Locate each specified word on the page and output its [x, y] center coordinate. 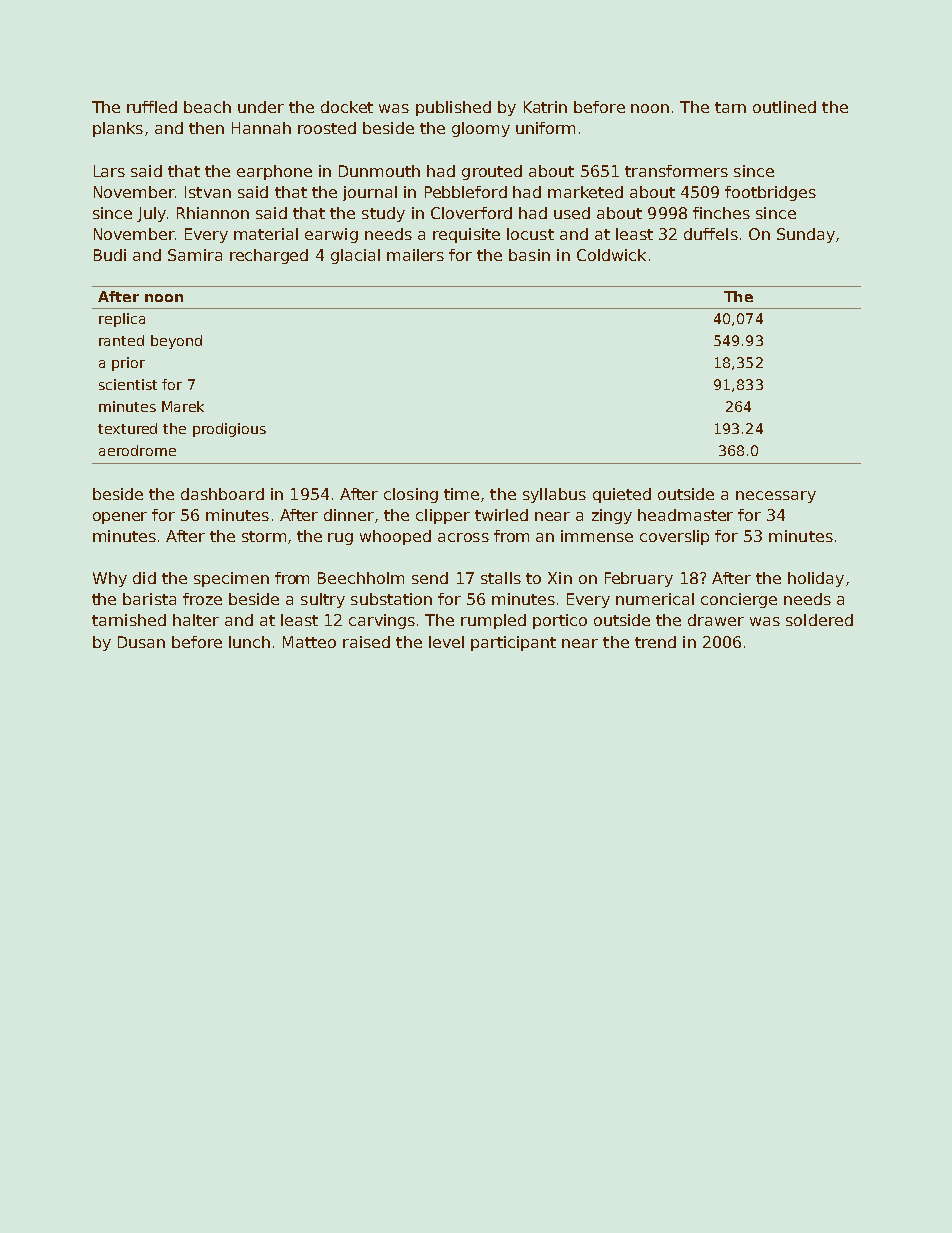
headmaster [685, 515]
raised [366, 642]
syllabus [554, 495]
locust [530, 234]
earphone [274, 172]
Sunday [806, 235]
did [144, 578]
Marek [183, 406]
